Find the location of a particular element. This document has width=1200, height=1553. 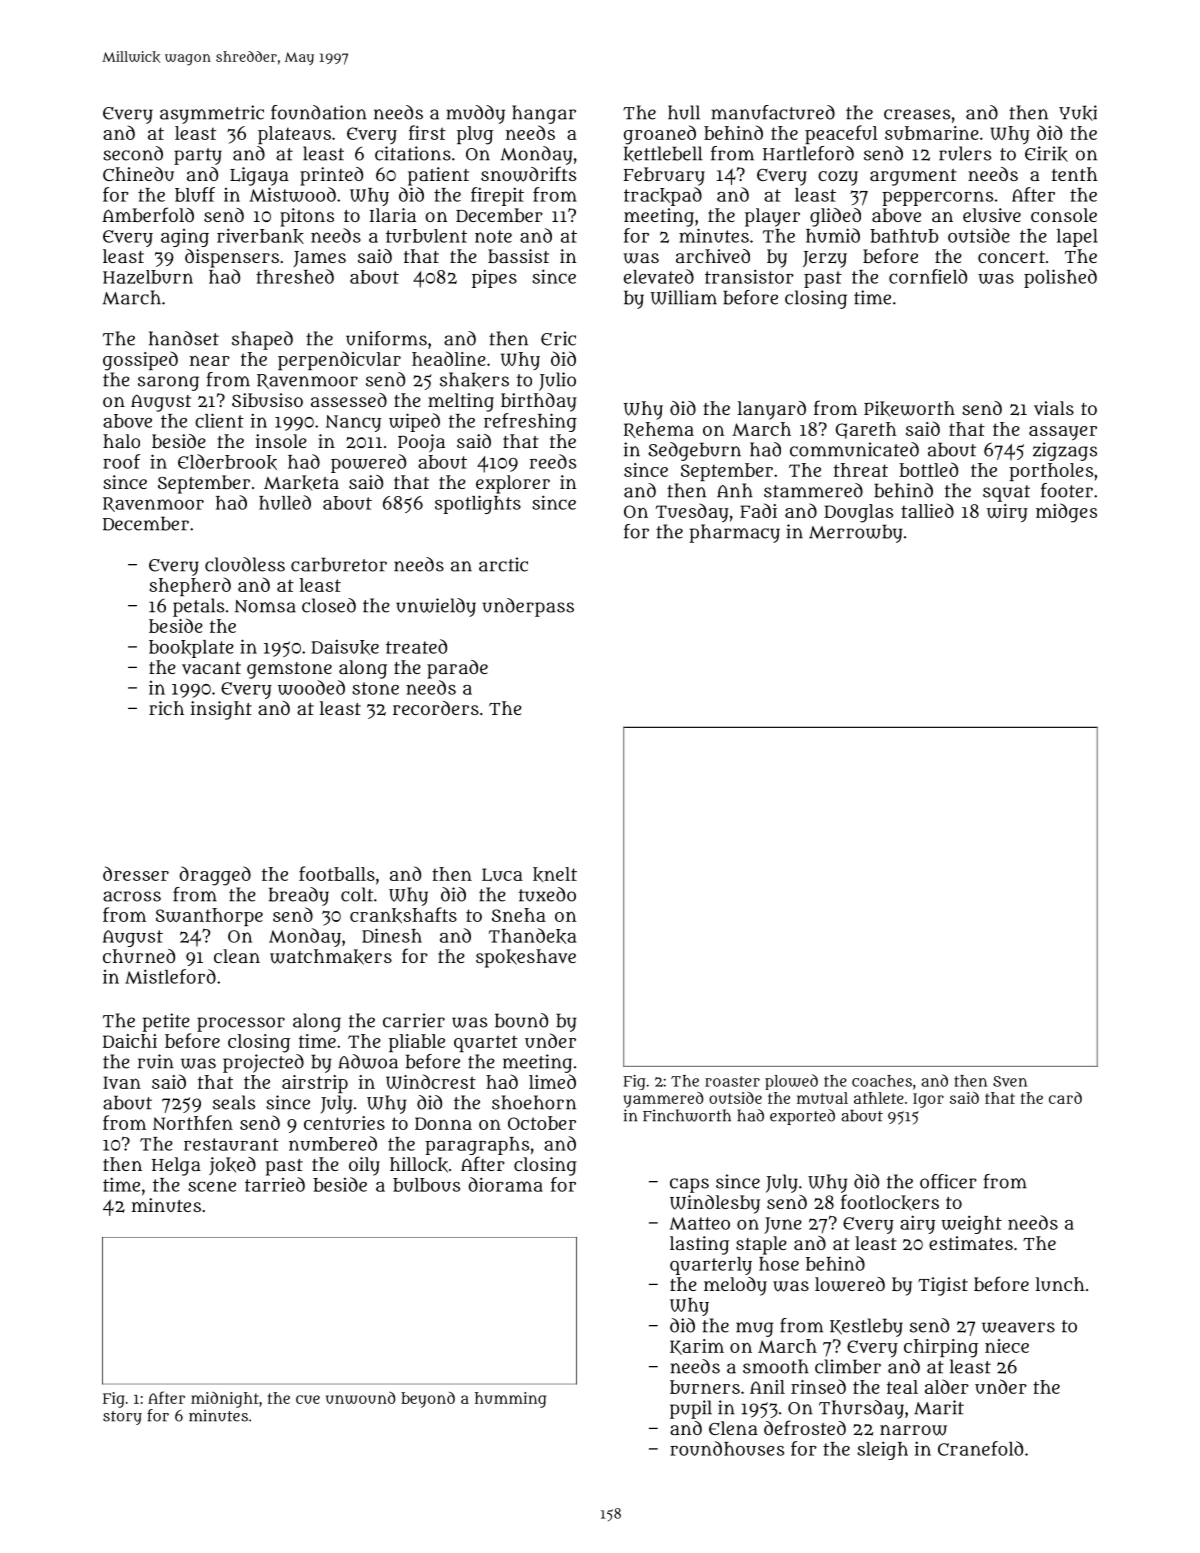

seals is located at coordinates (234, 1102).
